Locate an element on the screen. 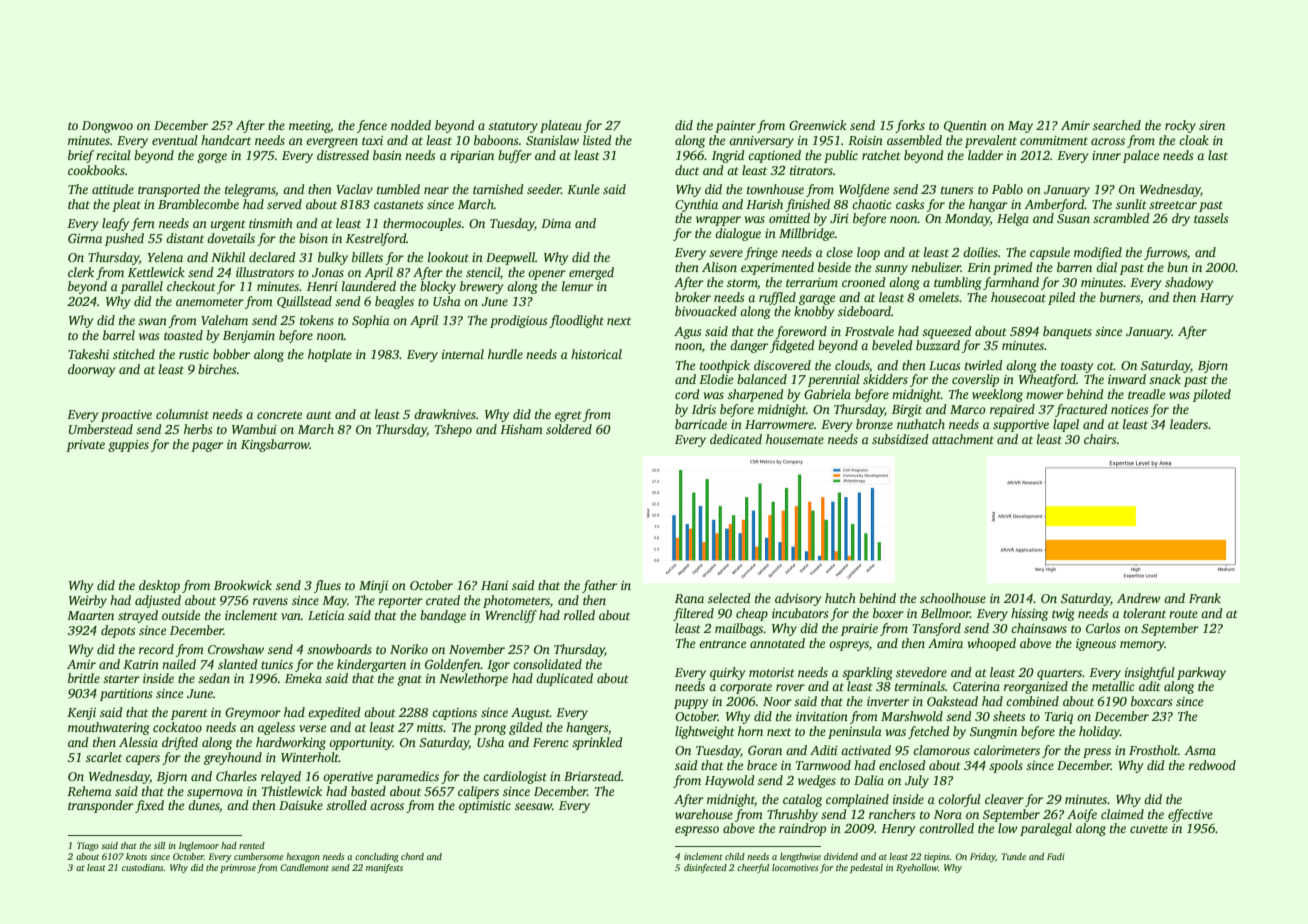 This screenshot has width=1308, height=924. chairs is located at coordinates (1100, 439).
